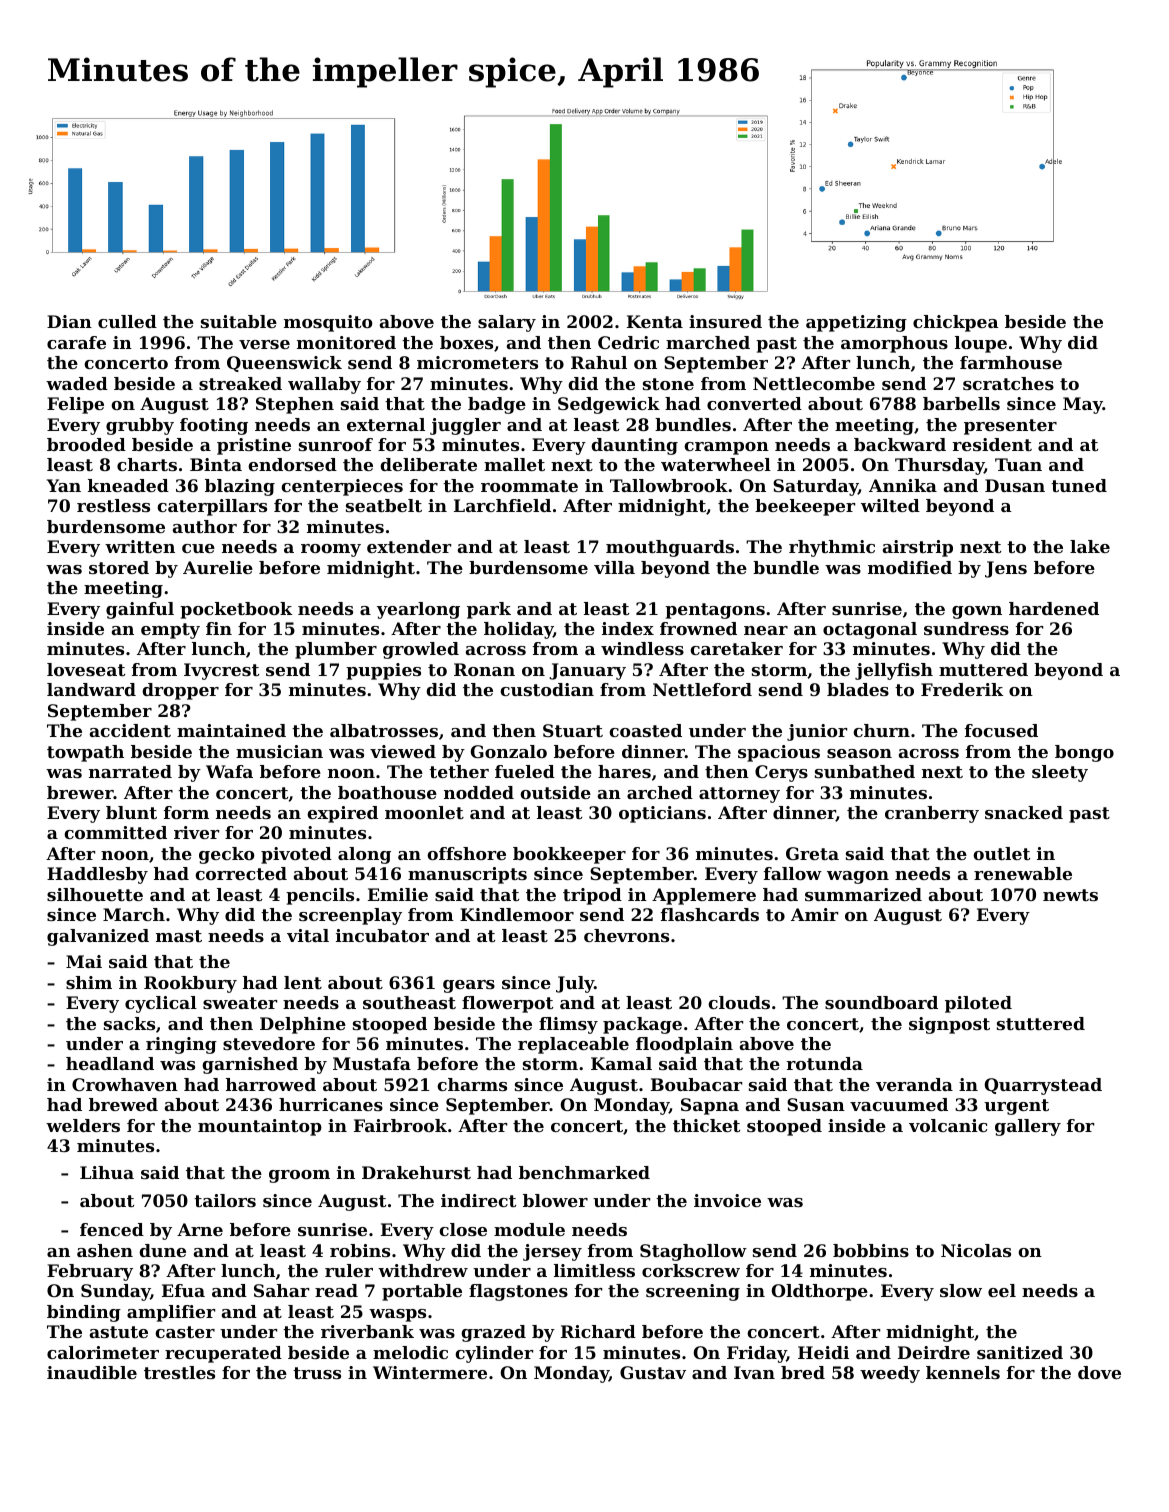  I want to click on inaudible, so click(92, 1372).
